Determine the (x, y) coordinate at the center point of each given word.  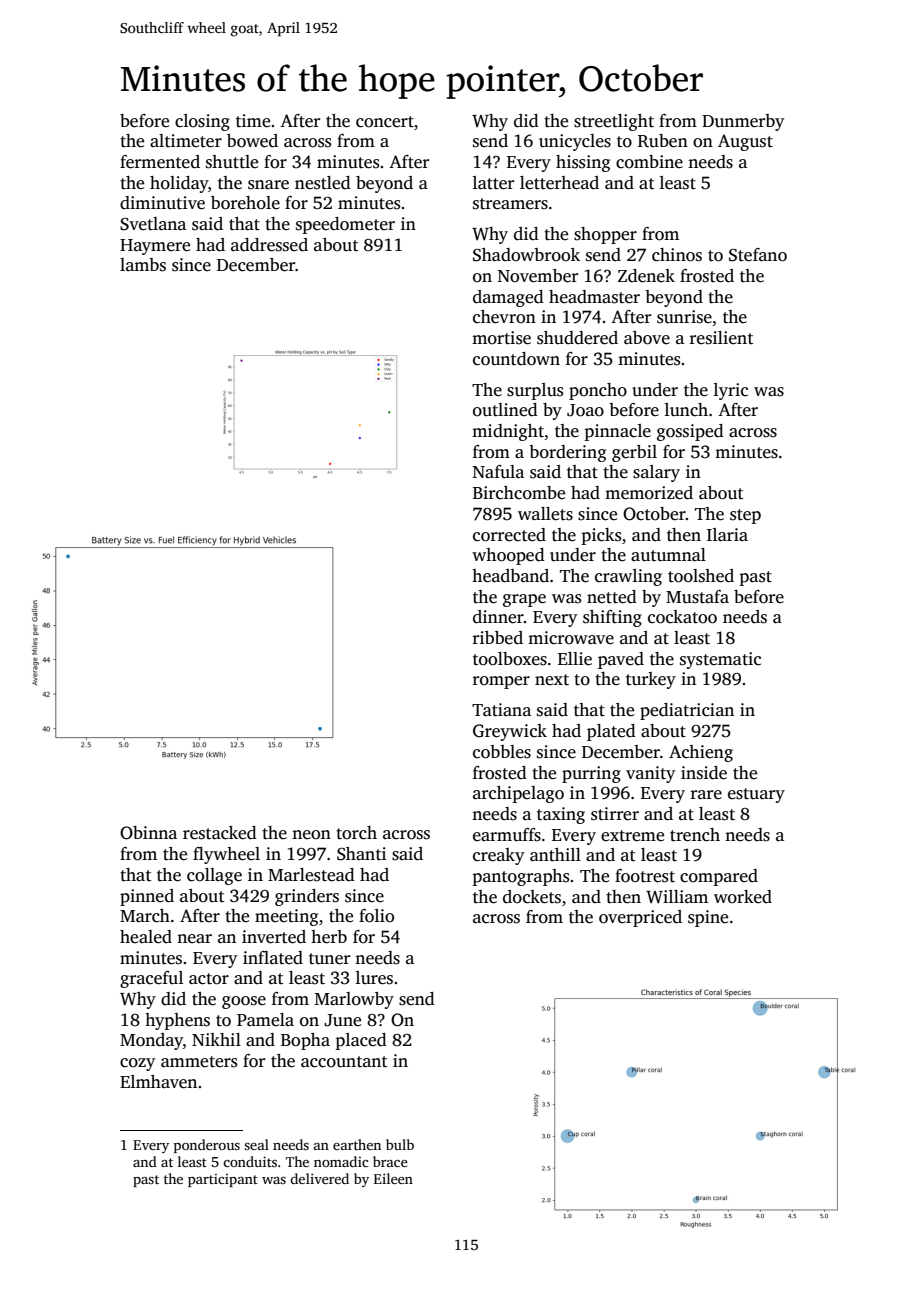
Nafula (498, 471)
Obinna (148, 833)
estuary (756, 795)
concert (385, 122)
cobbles (502, 752)
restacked (220, 833)
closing (202, 122)
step (745, 516)
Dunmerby (743, 122)
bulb (400, 1144)
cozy (137, 1064)
